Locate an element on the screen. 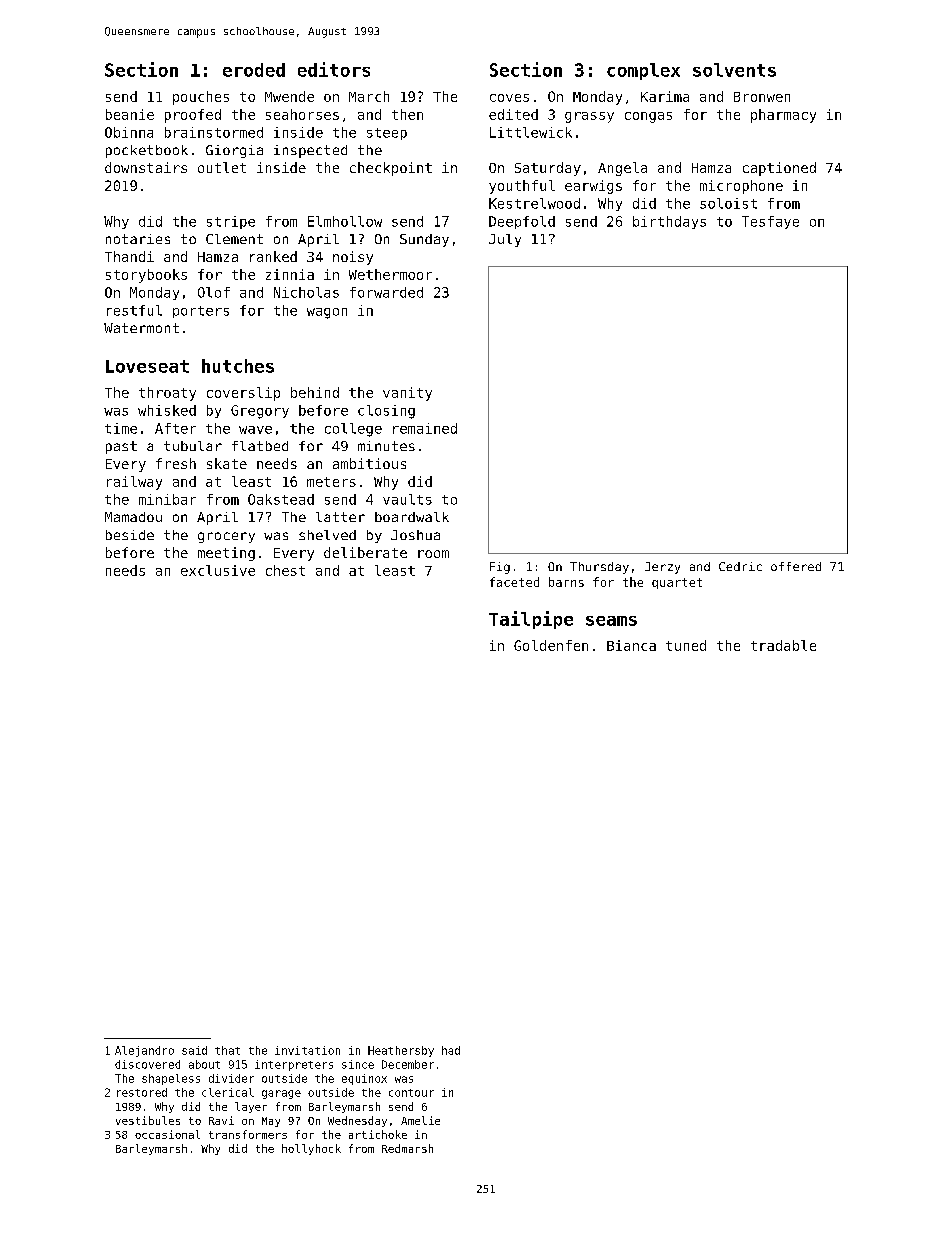 The width and height of the screenshot is (952, 1233). Tesfaye is located at coordinates (770, 222).
